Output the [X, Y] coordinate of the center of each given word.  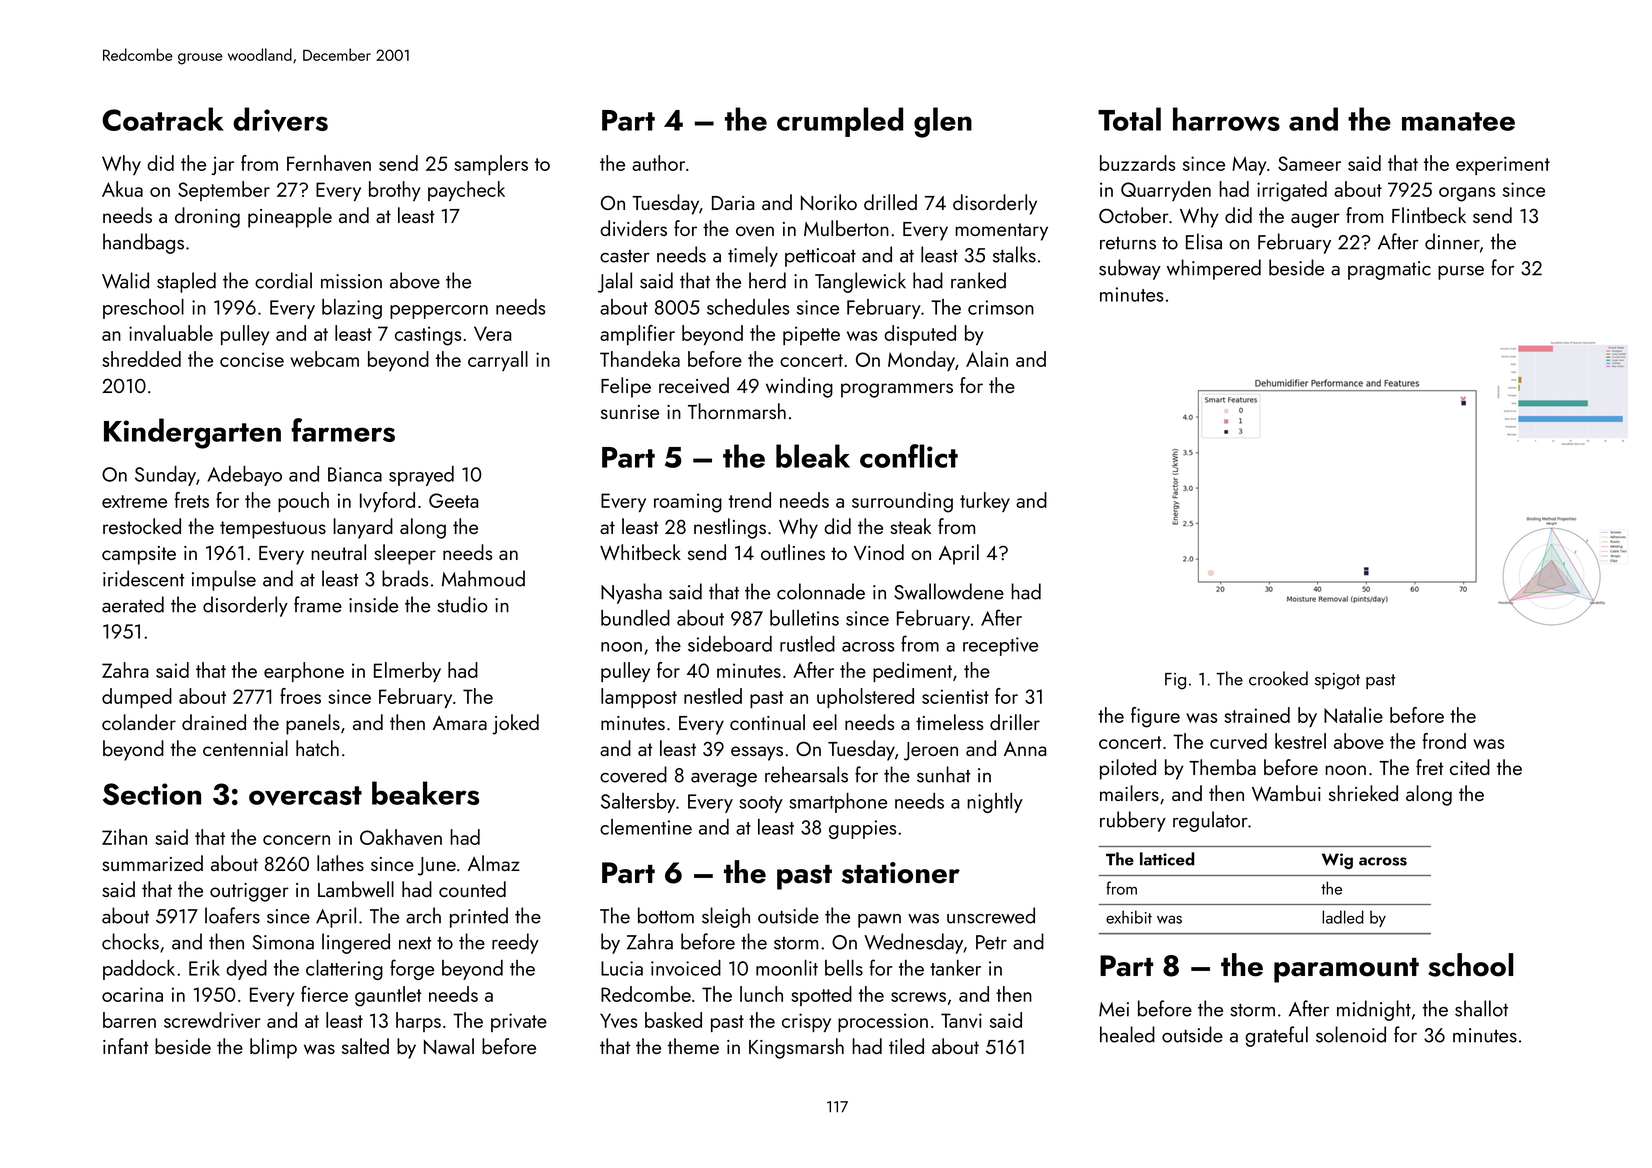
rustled [807, 644]
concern [296, 840]
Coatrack [163, 119]
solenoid [1351, 1034]
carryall [498, 361]
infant [126, 1046]
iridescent [143, 578]
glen [943, 122]
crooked [1278, 678]
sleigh [726, 917]
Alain [987, 359]
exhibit [1129, 917]
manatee [1458, 121]
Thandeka [640, 359]
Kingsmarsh [796, 1048]
